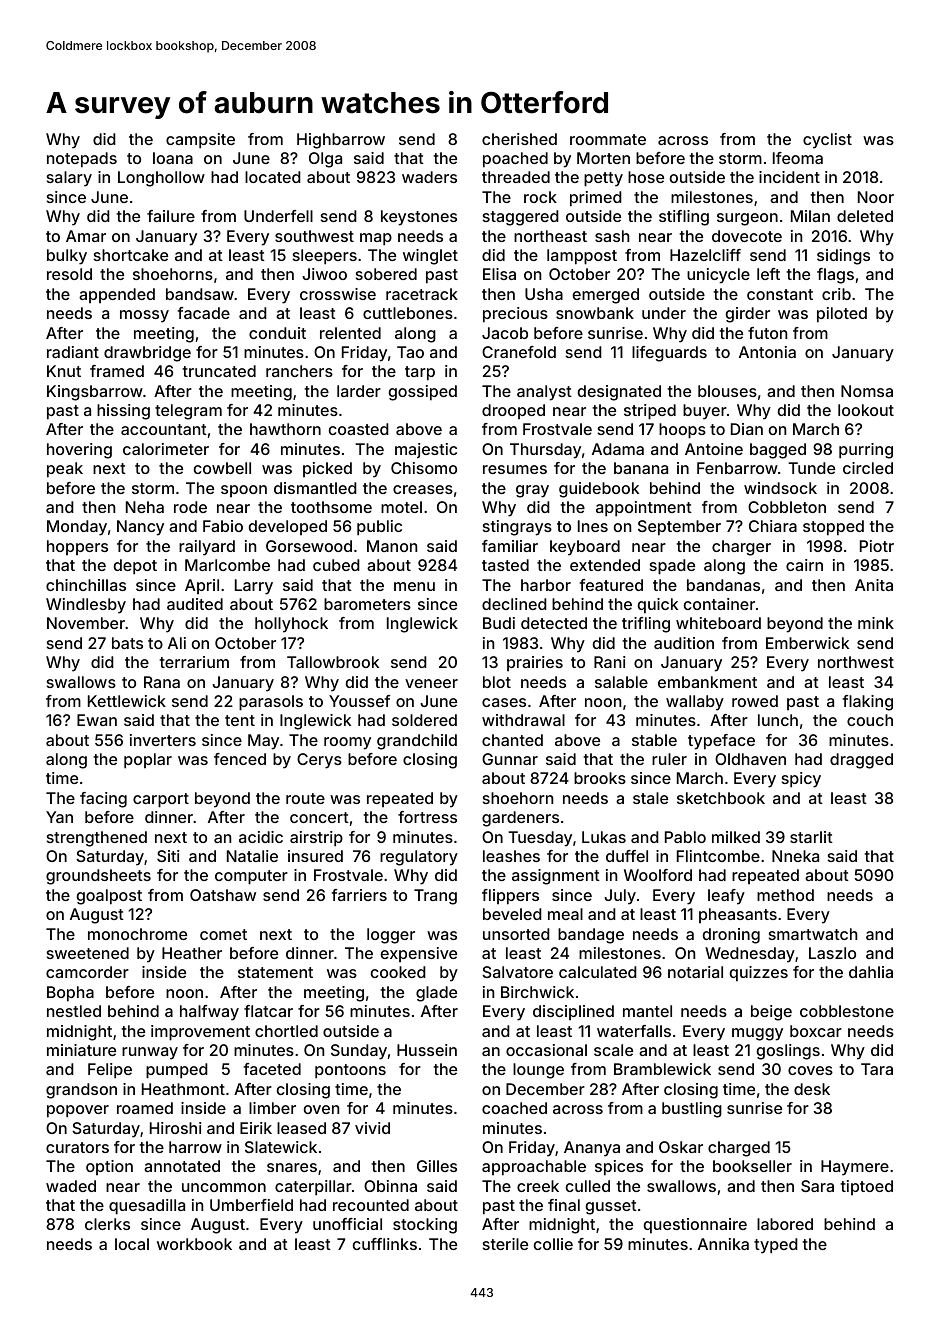 The image size is (940, 1336). What do you see at coordinates (812, 1089) in the image?
I see `desk` at bounding box center [812, 1089].
